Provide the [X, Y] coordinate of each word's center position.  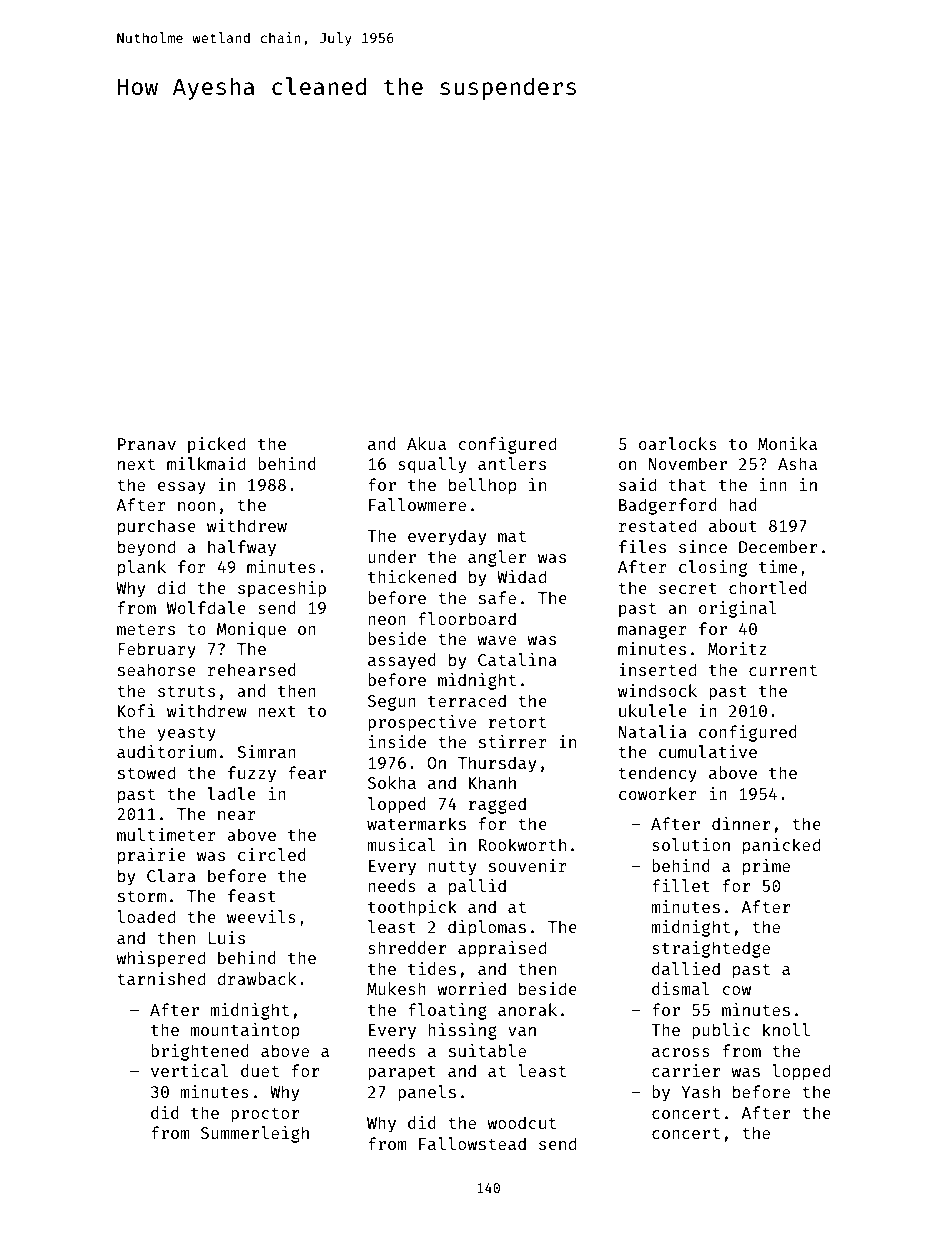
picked [216, 445]
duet [260, 1070]
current [783, 670]
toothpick [412, 908]
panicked [781, 846]
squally [432, 465]
